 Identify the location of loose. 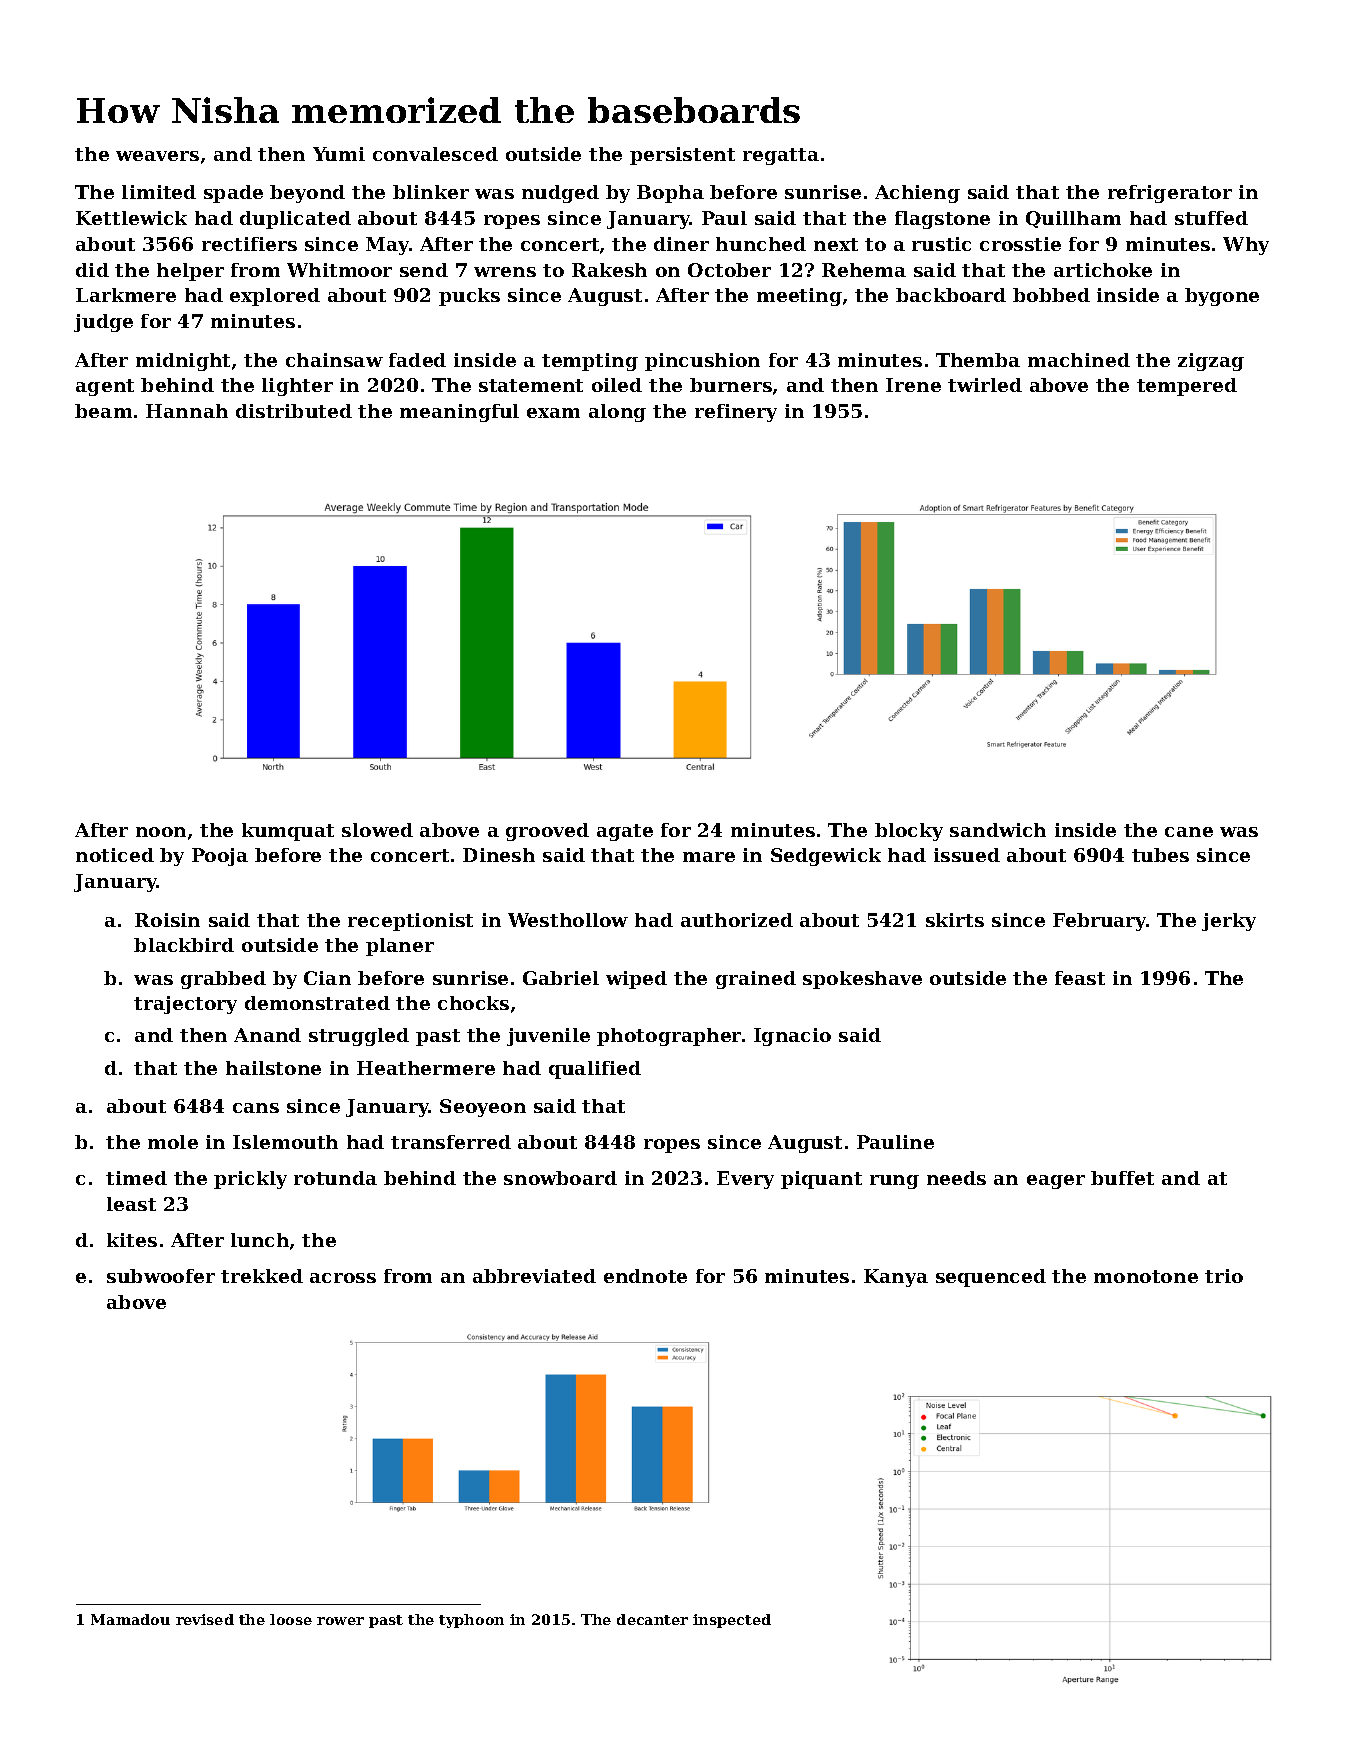
(291, 1619).
